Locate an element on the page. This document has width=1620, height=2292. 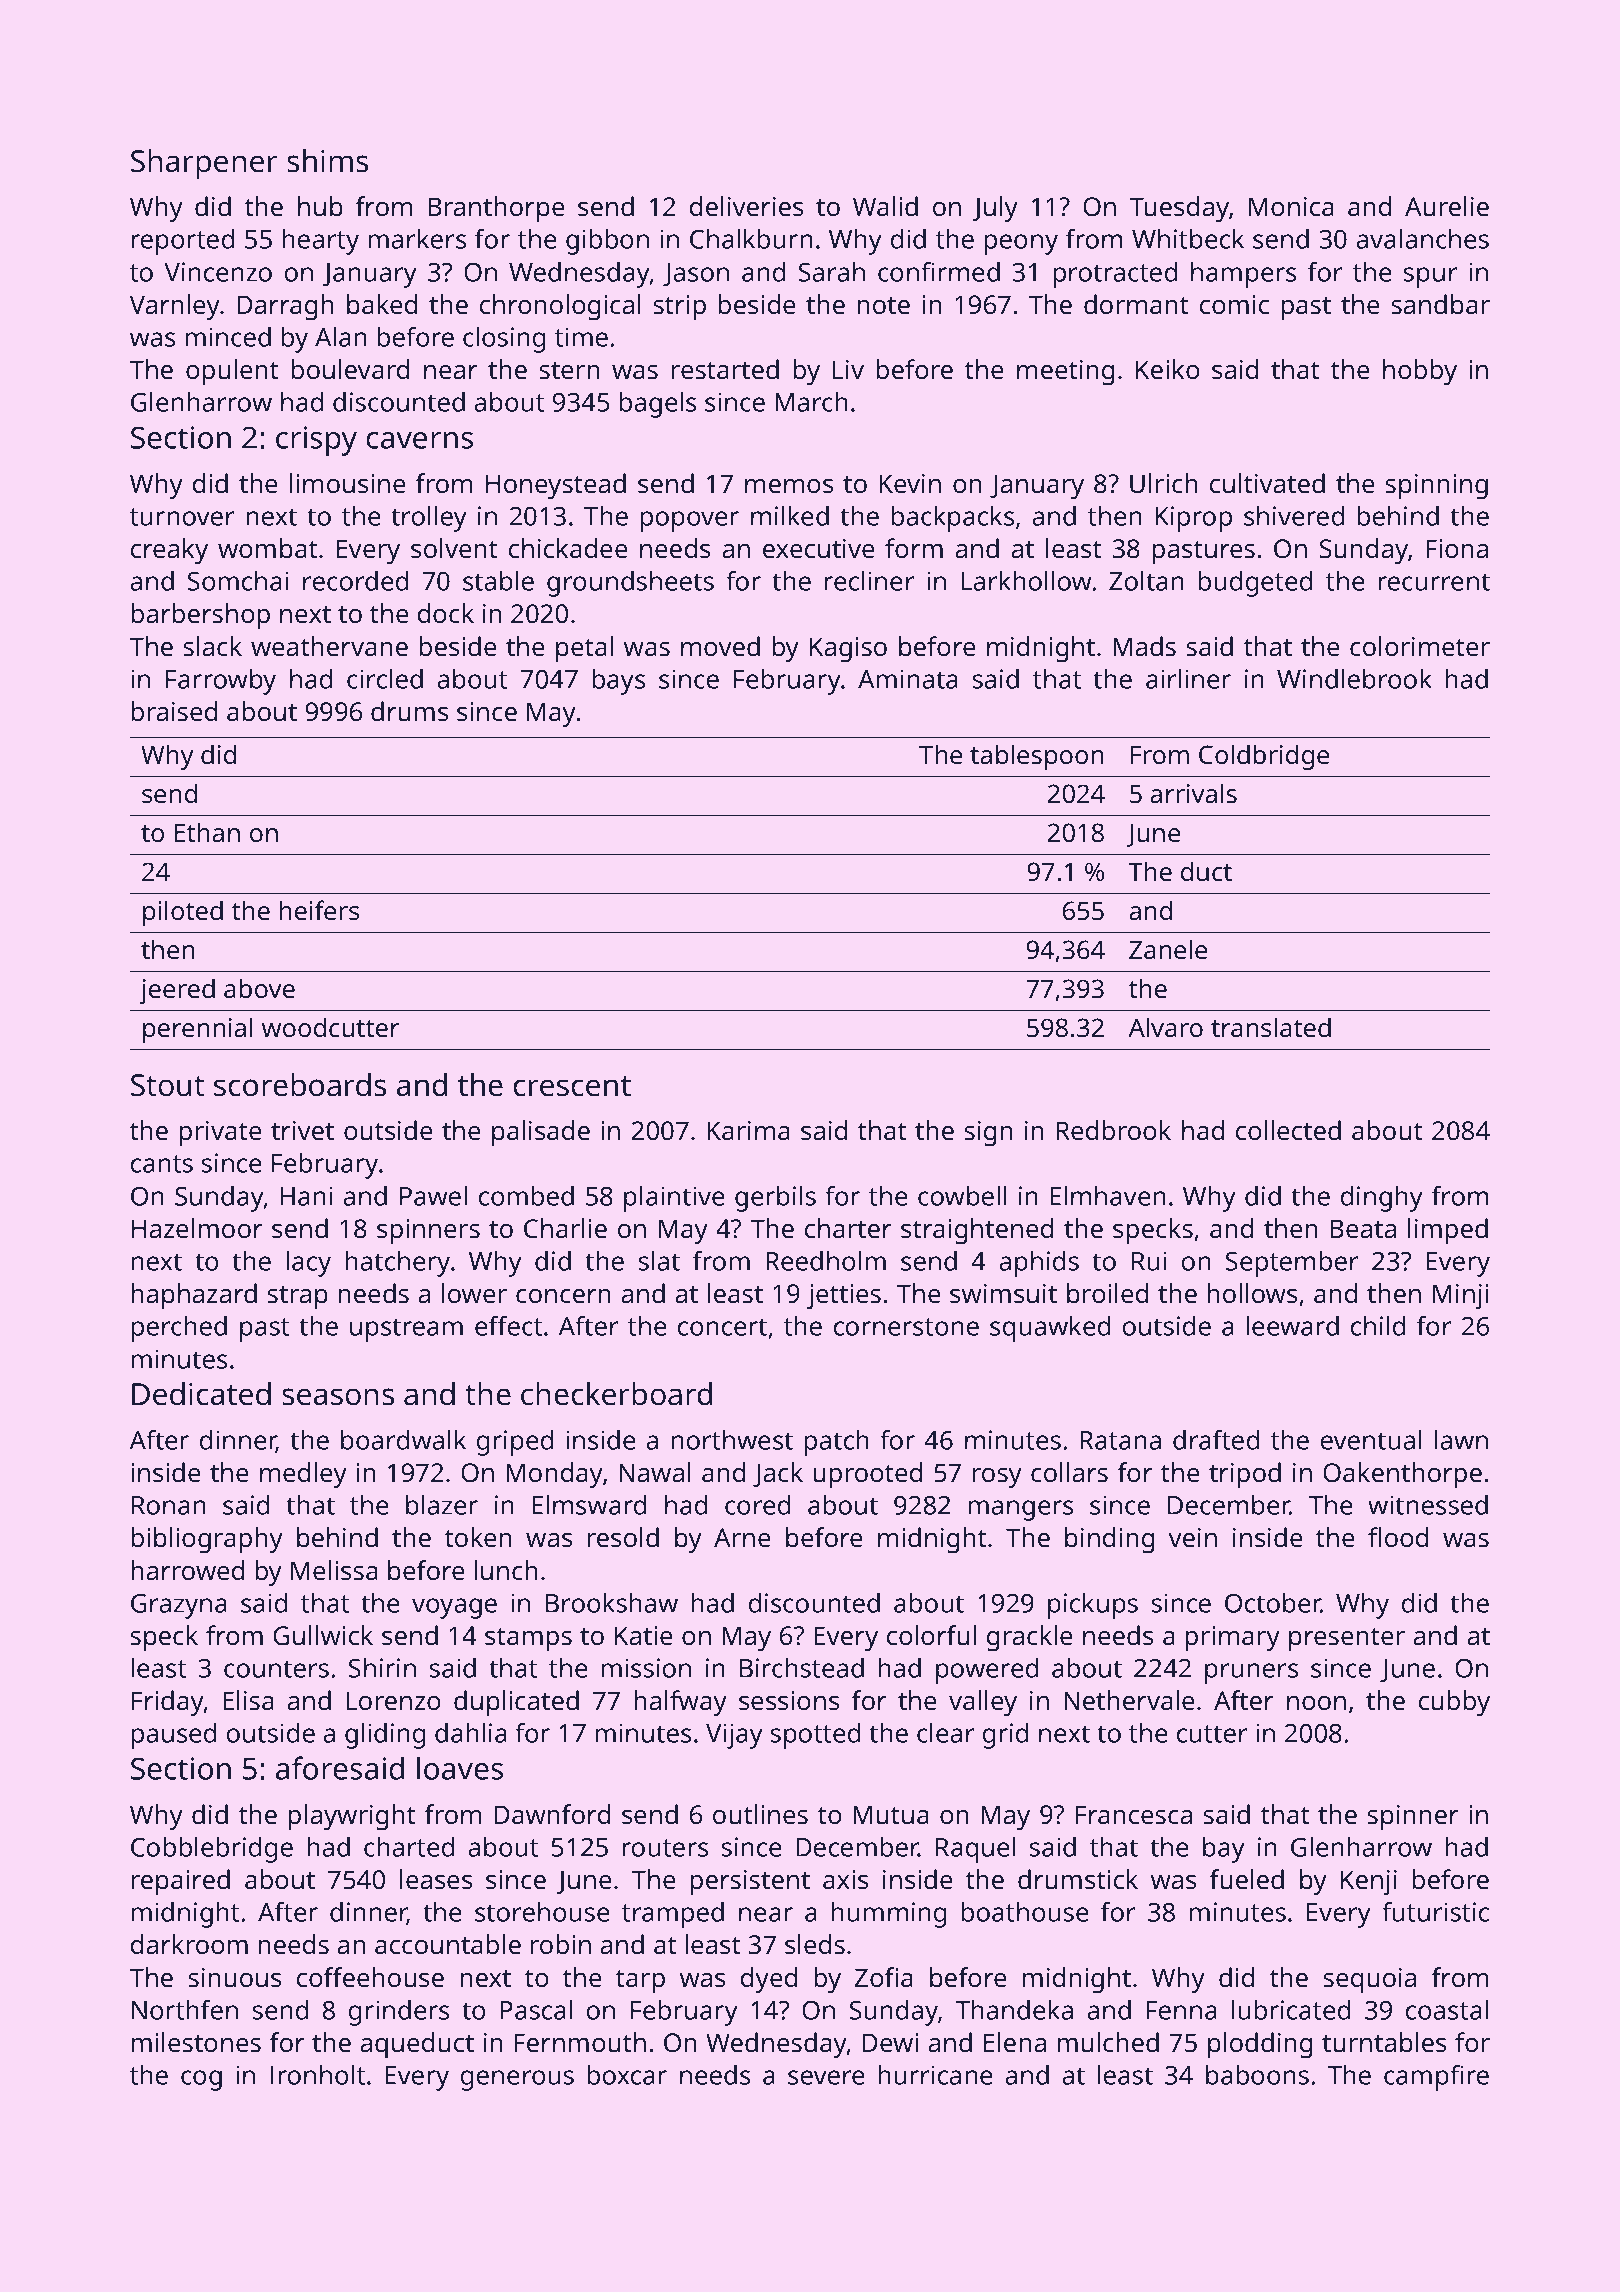
Zanele is located at coordinates (1168, 949).
